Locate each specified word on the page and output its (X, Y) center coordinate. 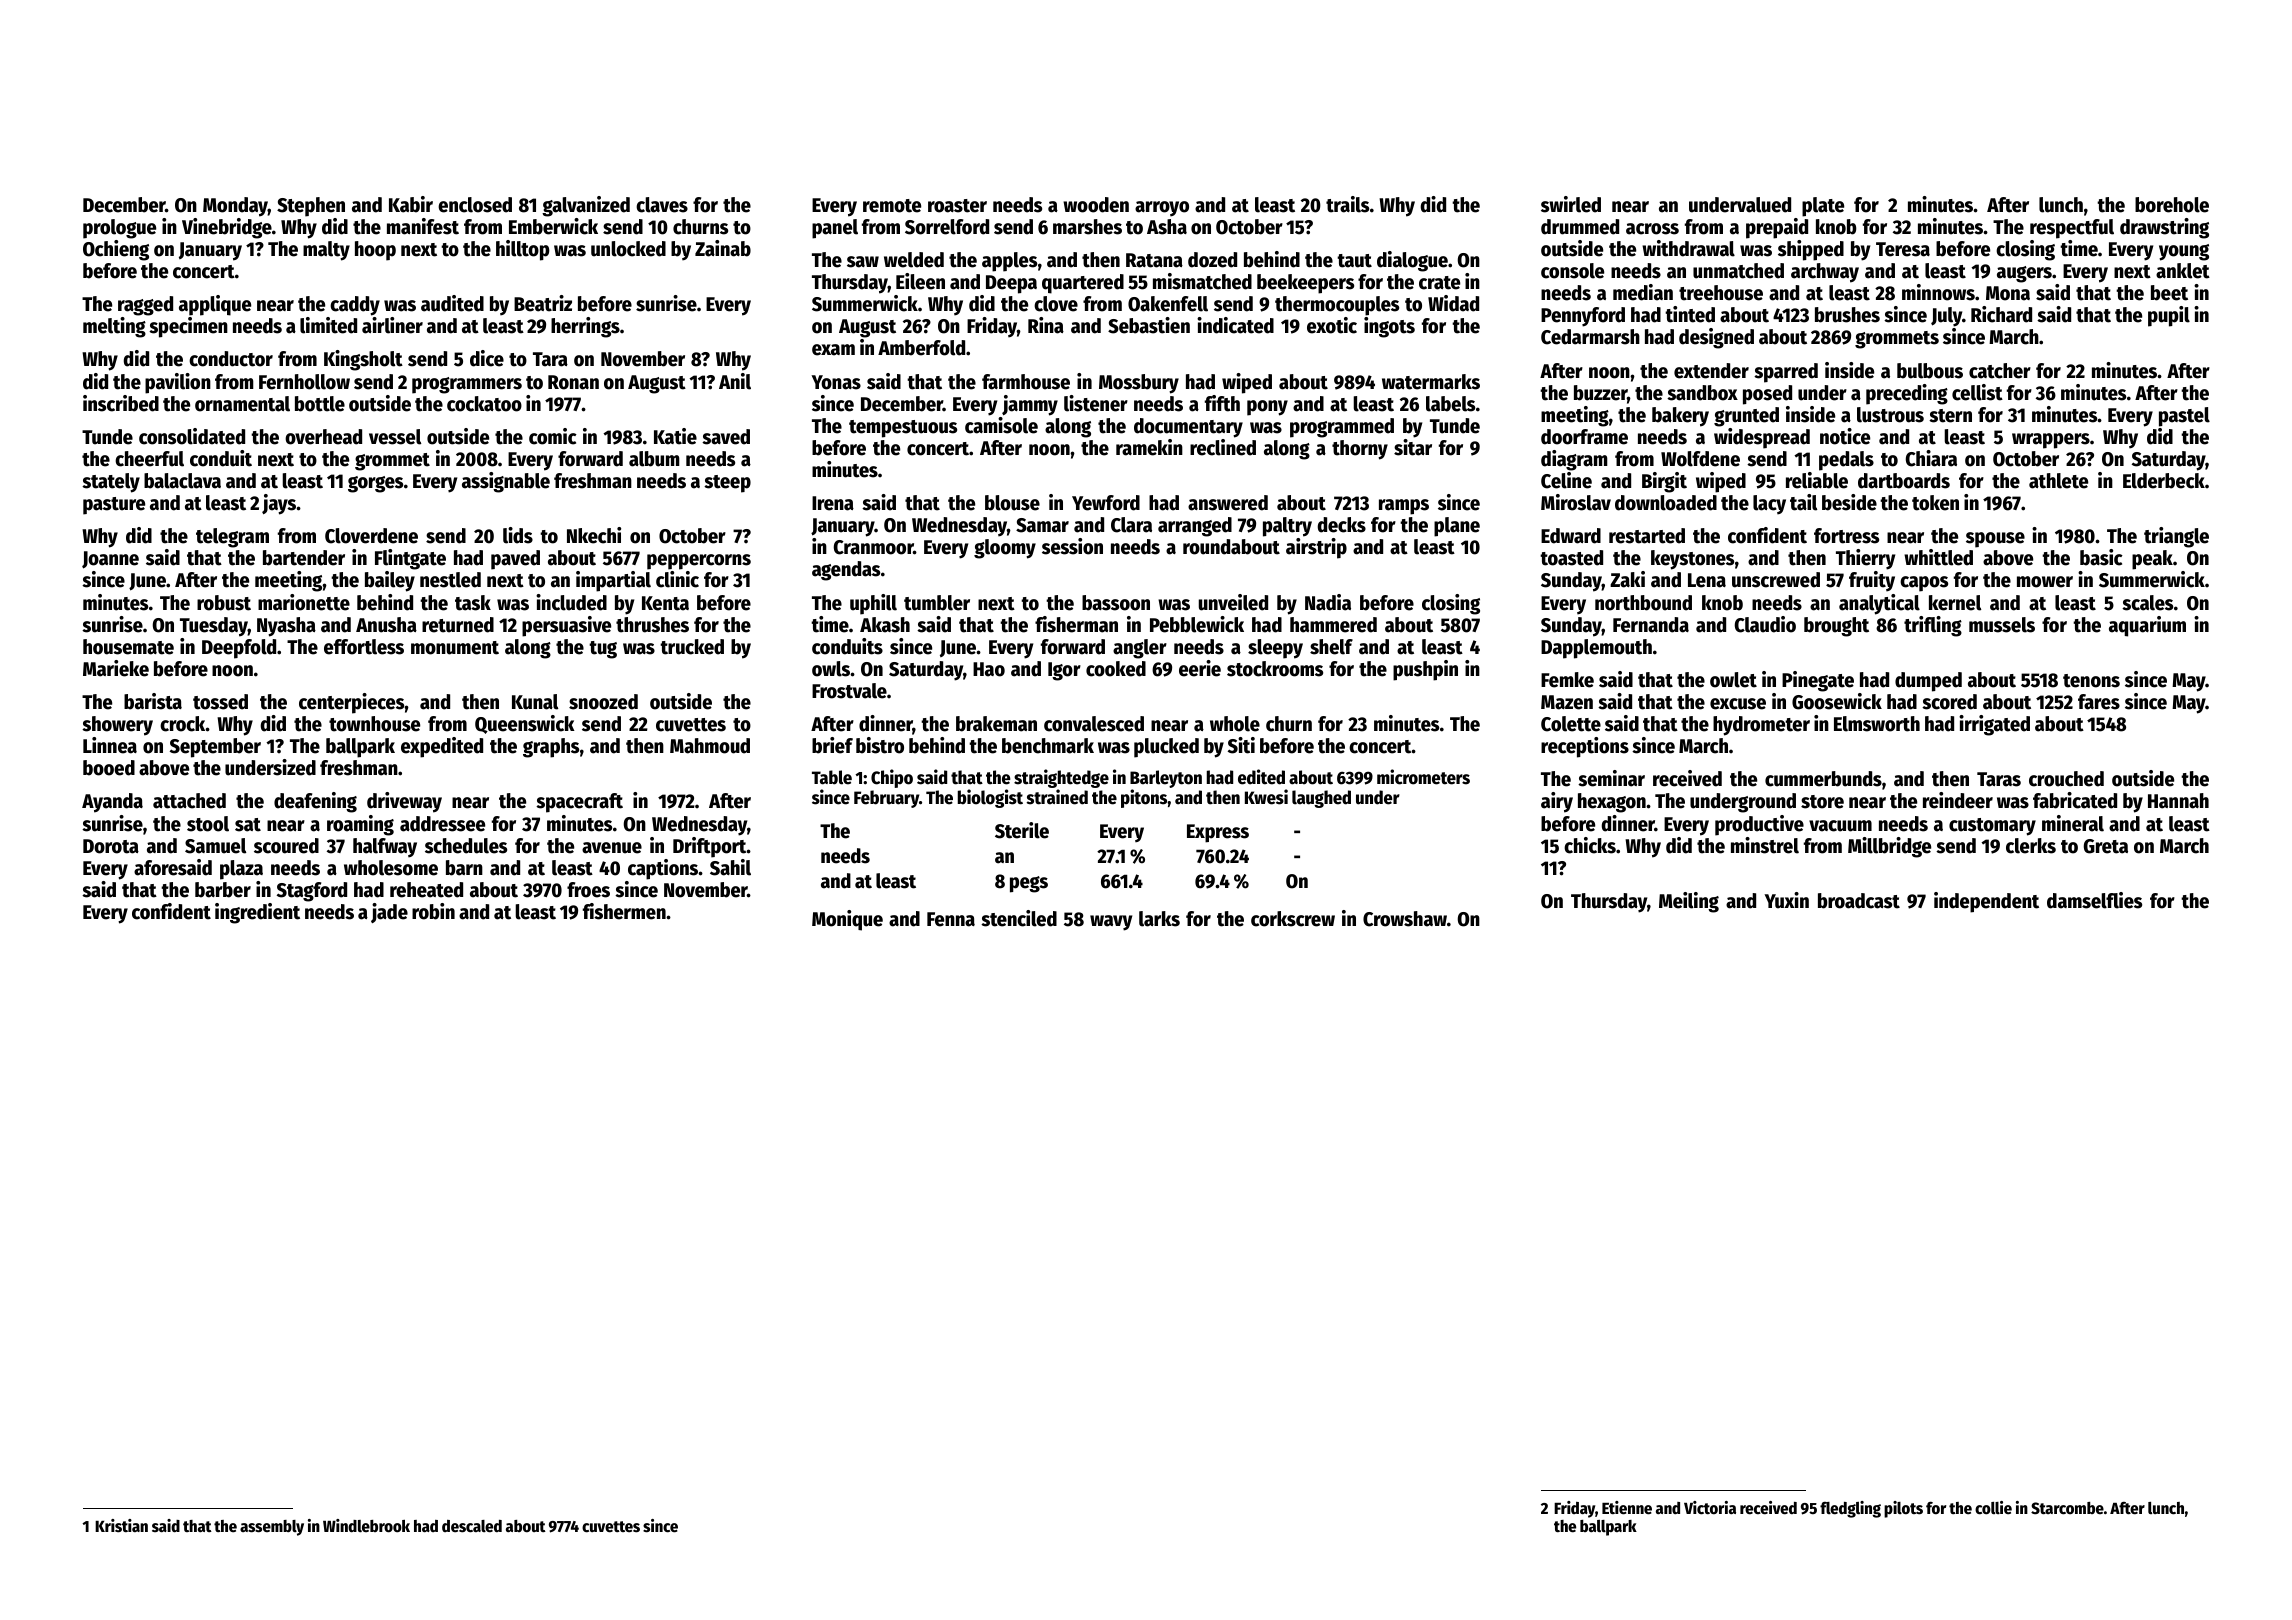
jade (389, 913)
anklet (2183, 271)
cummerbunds (1823, 779)
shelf (1331, 647)
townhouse (374, 724)
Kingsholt (363, 360)
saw (863, 262)
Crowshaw (1405, 919)
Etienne (1627, 1508)
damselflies (2094, 900)
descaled (472, 1526)
